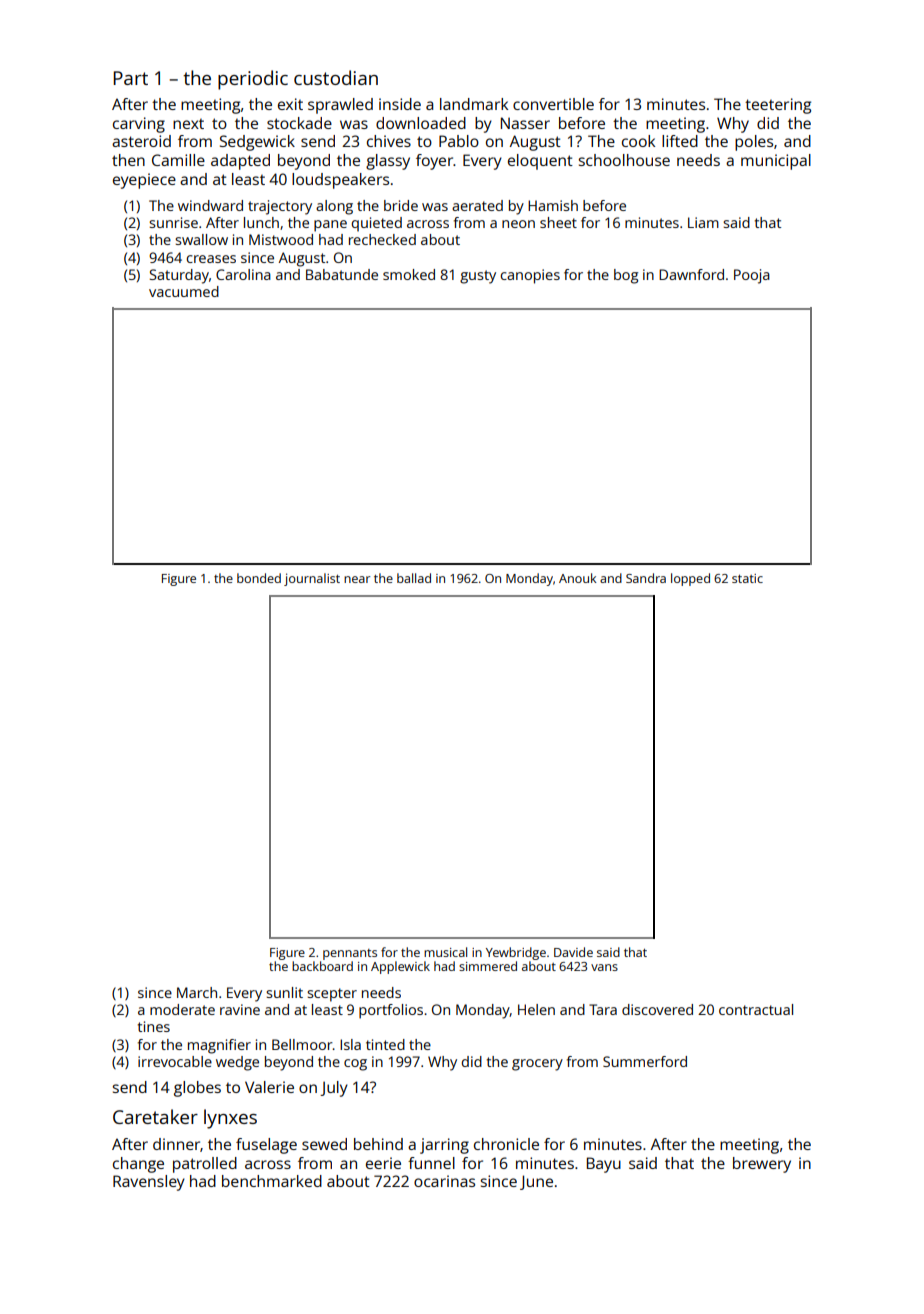 The image size is (924, 1314). I want to click on landmark, so click(474, 104).
